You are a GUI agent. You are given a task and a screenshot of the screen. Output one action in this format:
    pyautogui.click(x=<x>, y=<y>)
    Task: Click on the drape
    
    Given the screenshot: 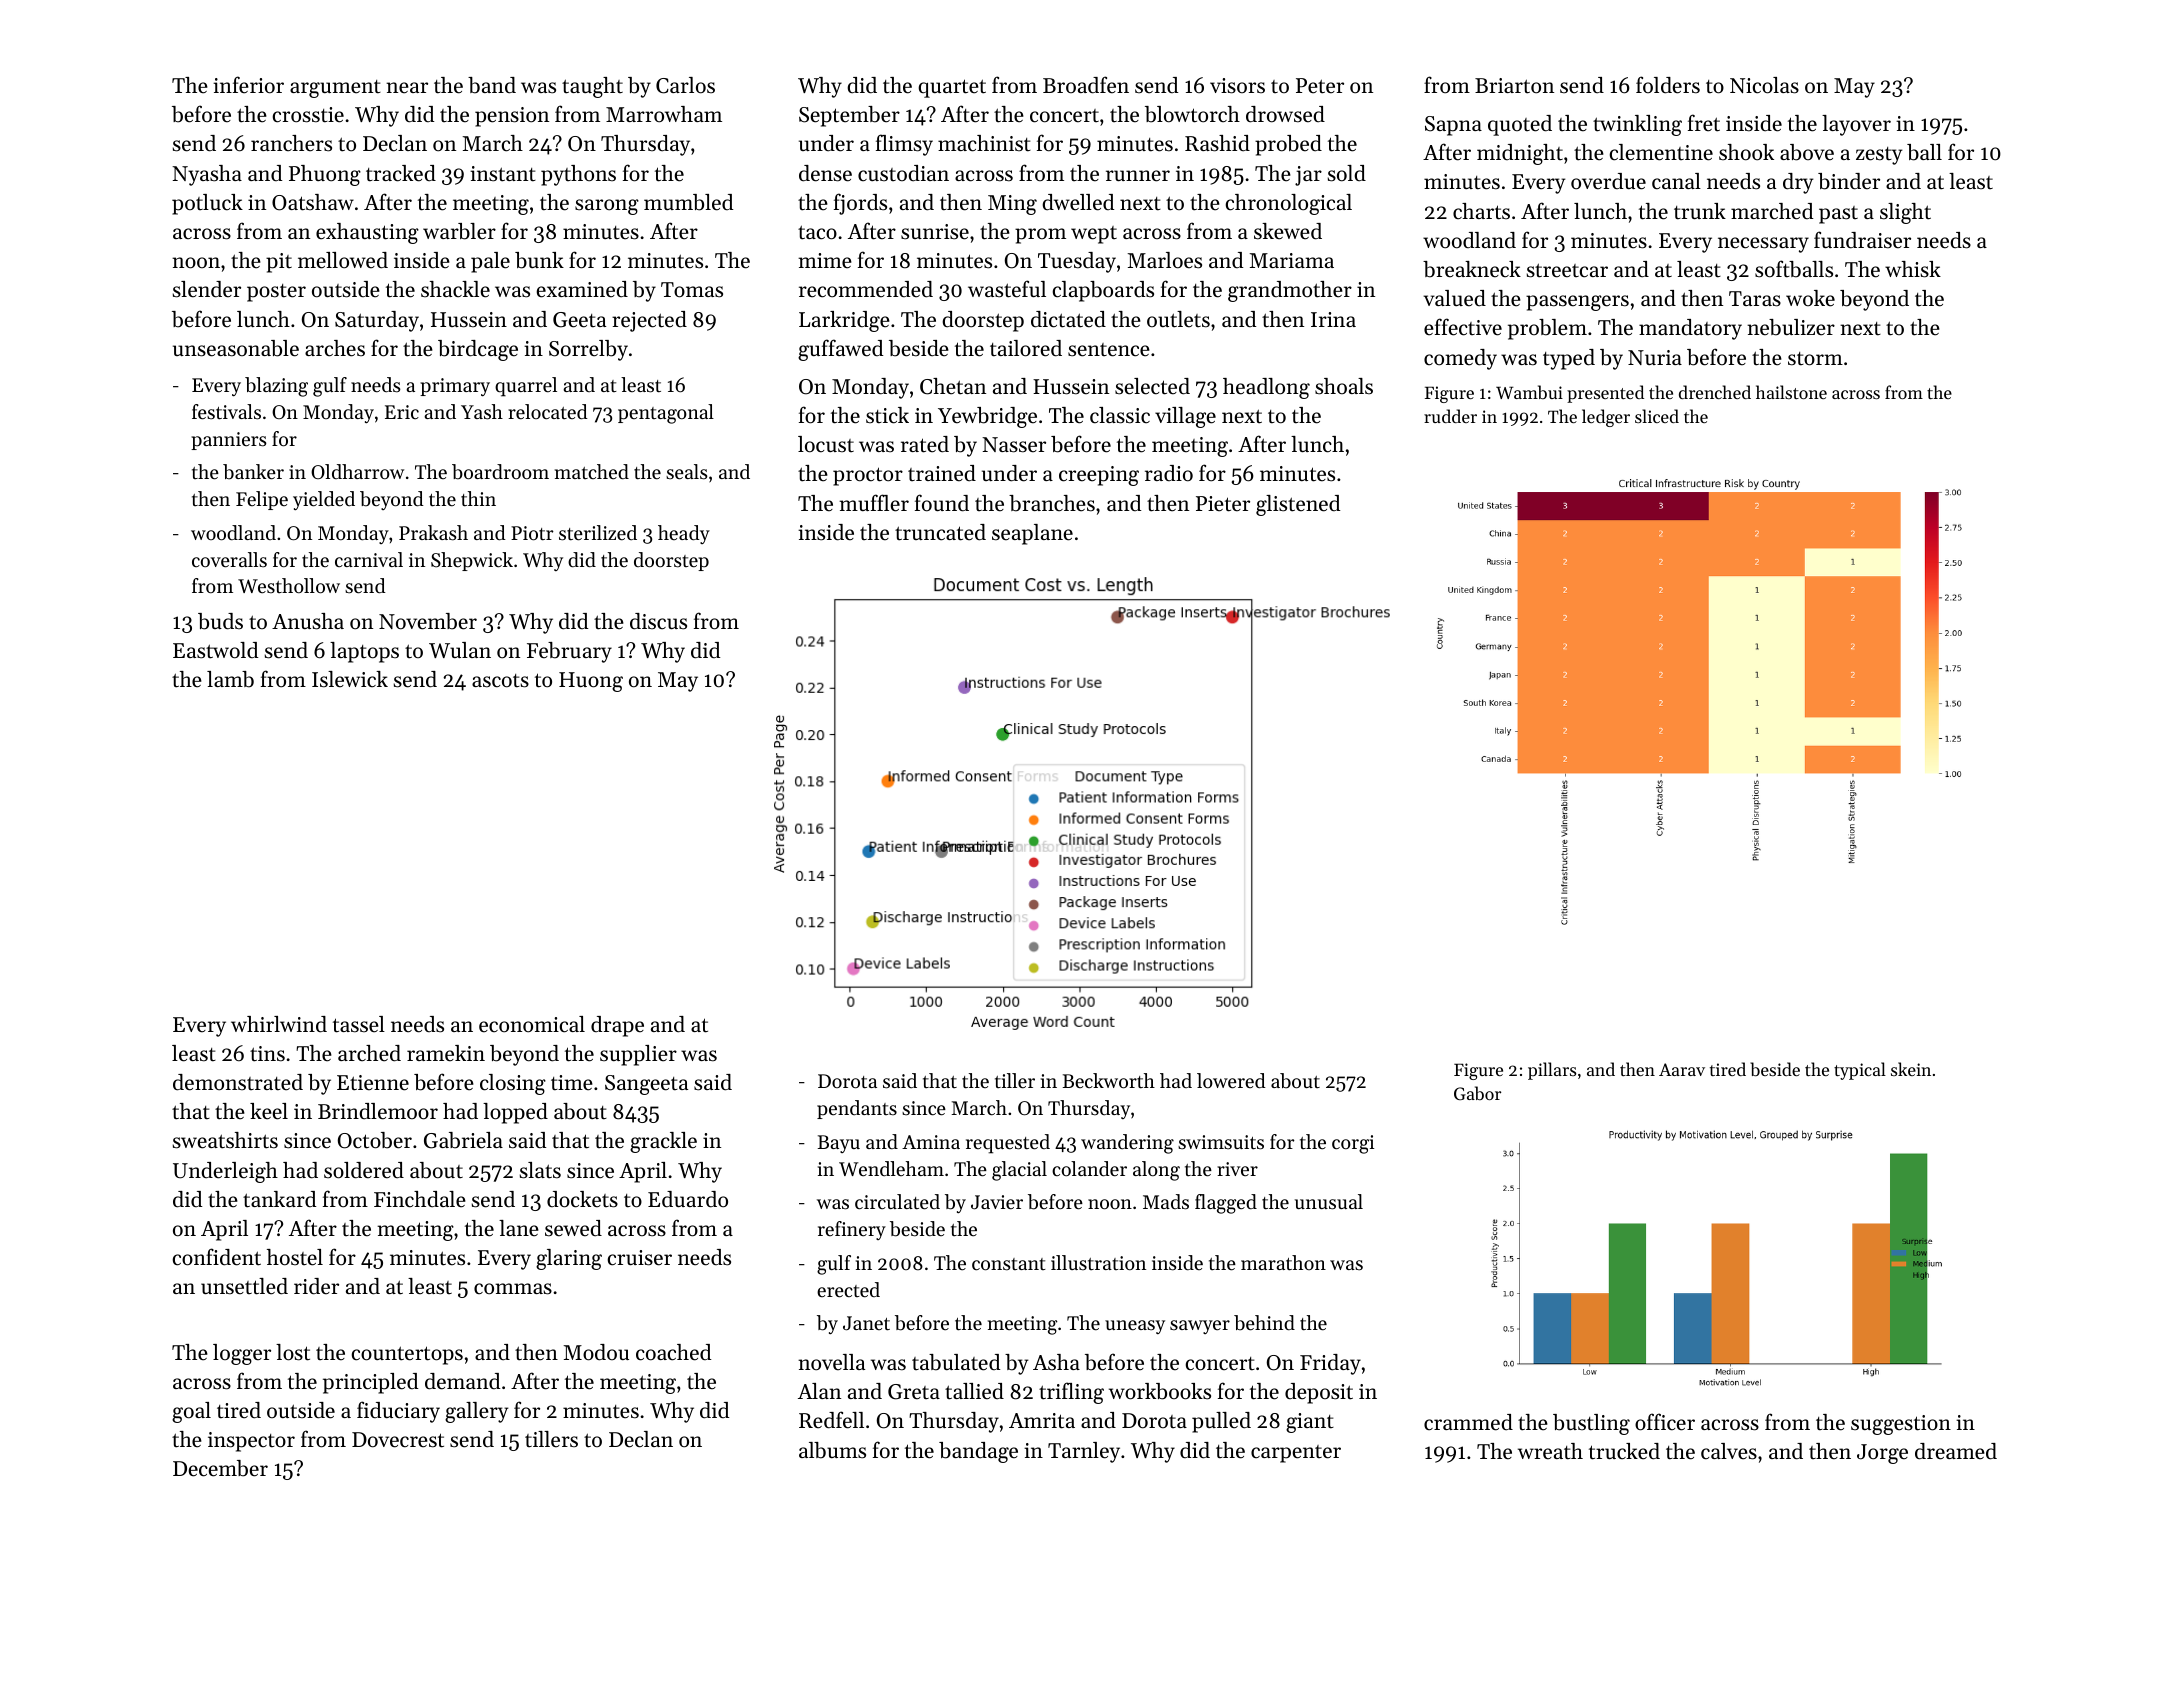 What is the action you would take?
    pyautogui.click(x=617, y=1026)
